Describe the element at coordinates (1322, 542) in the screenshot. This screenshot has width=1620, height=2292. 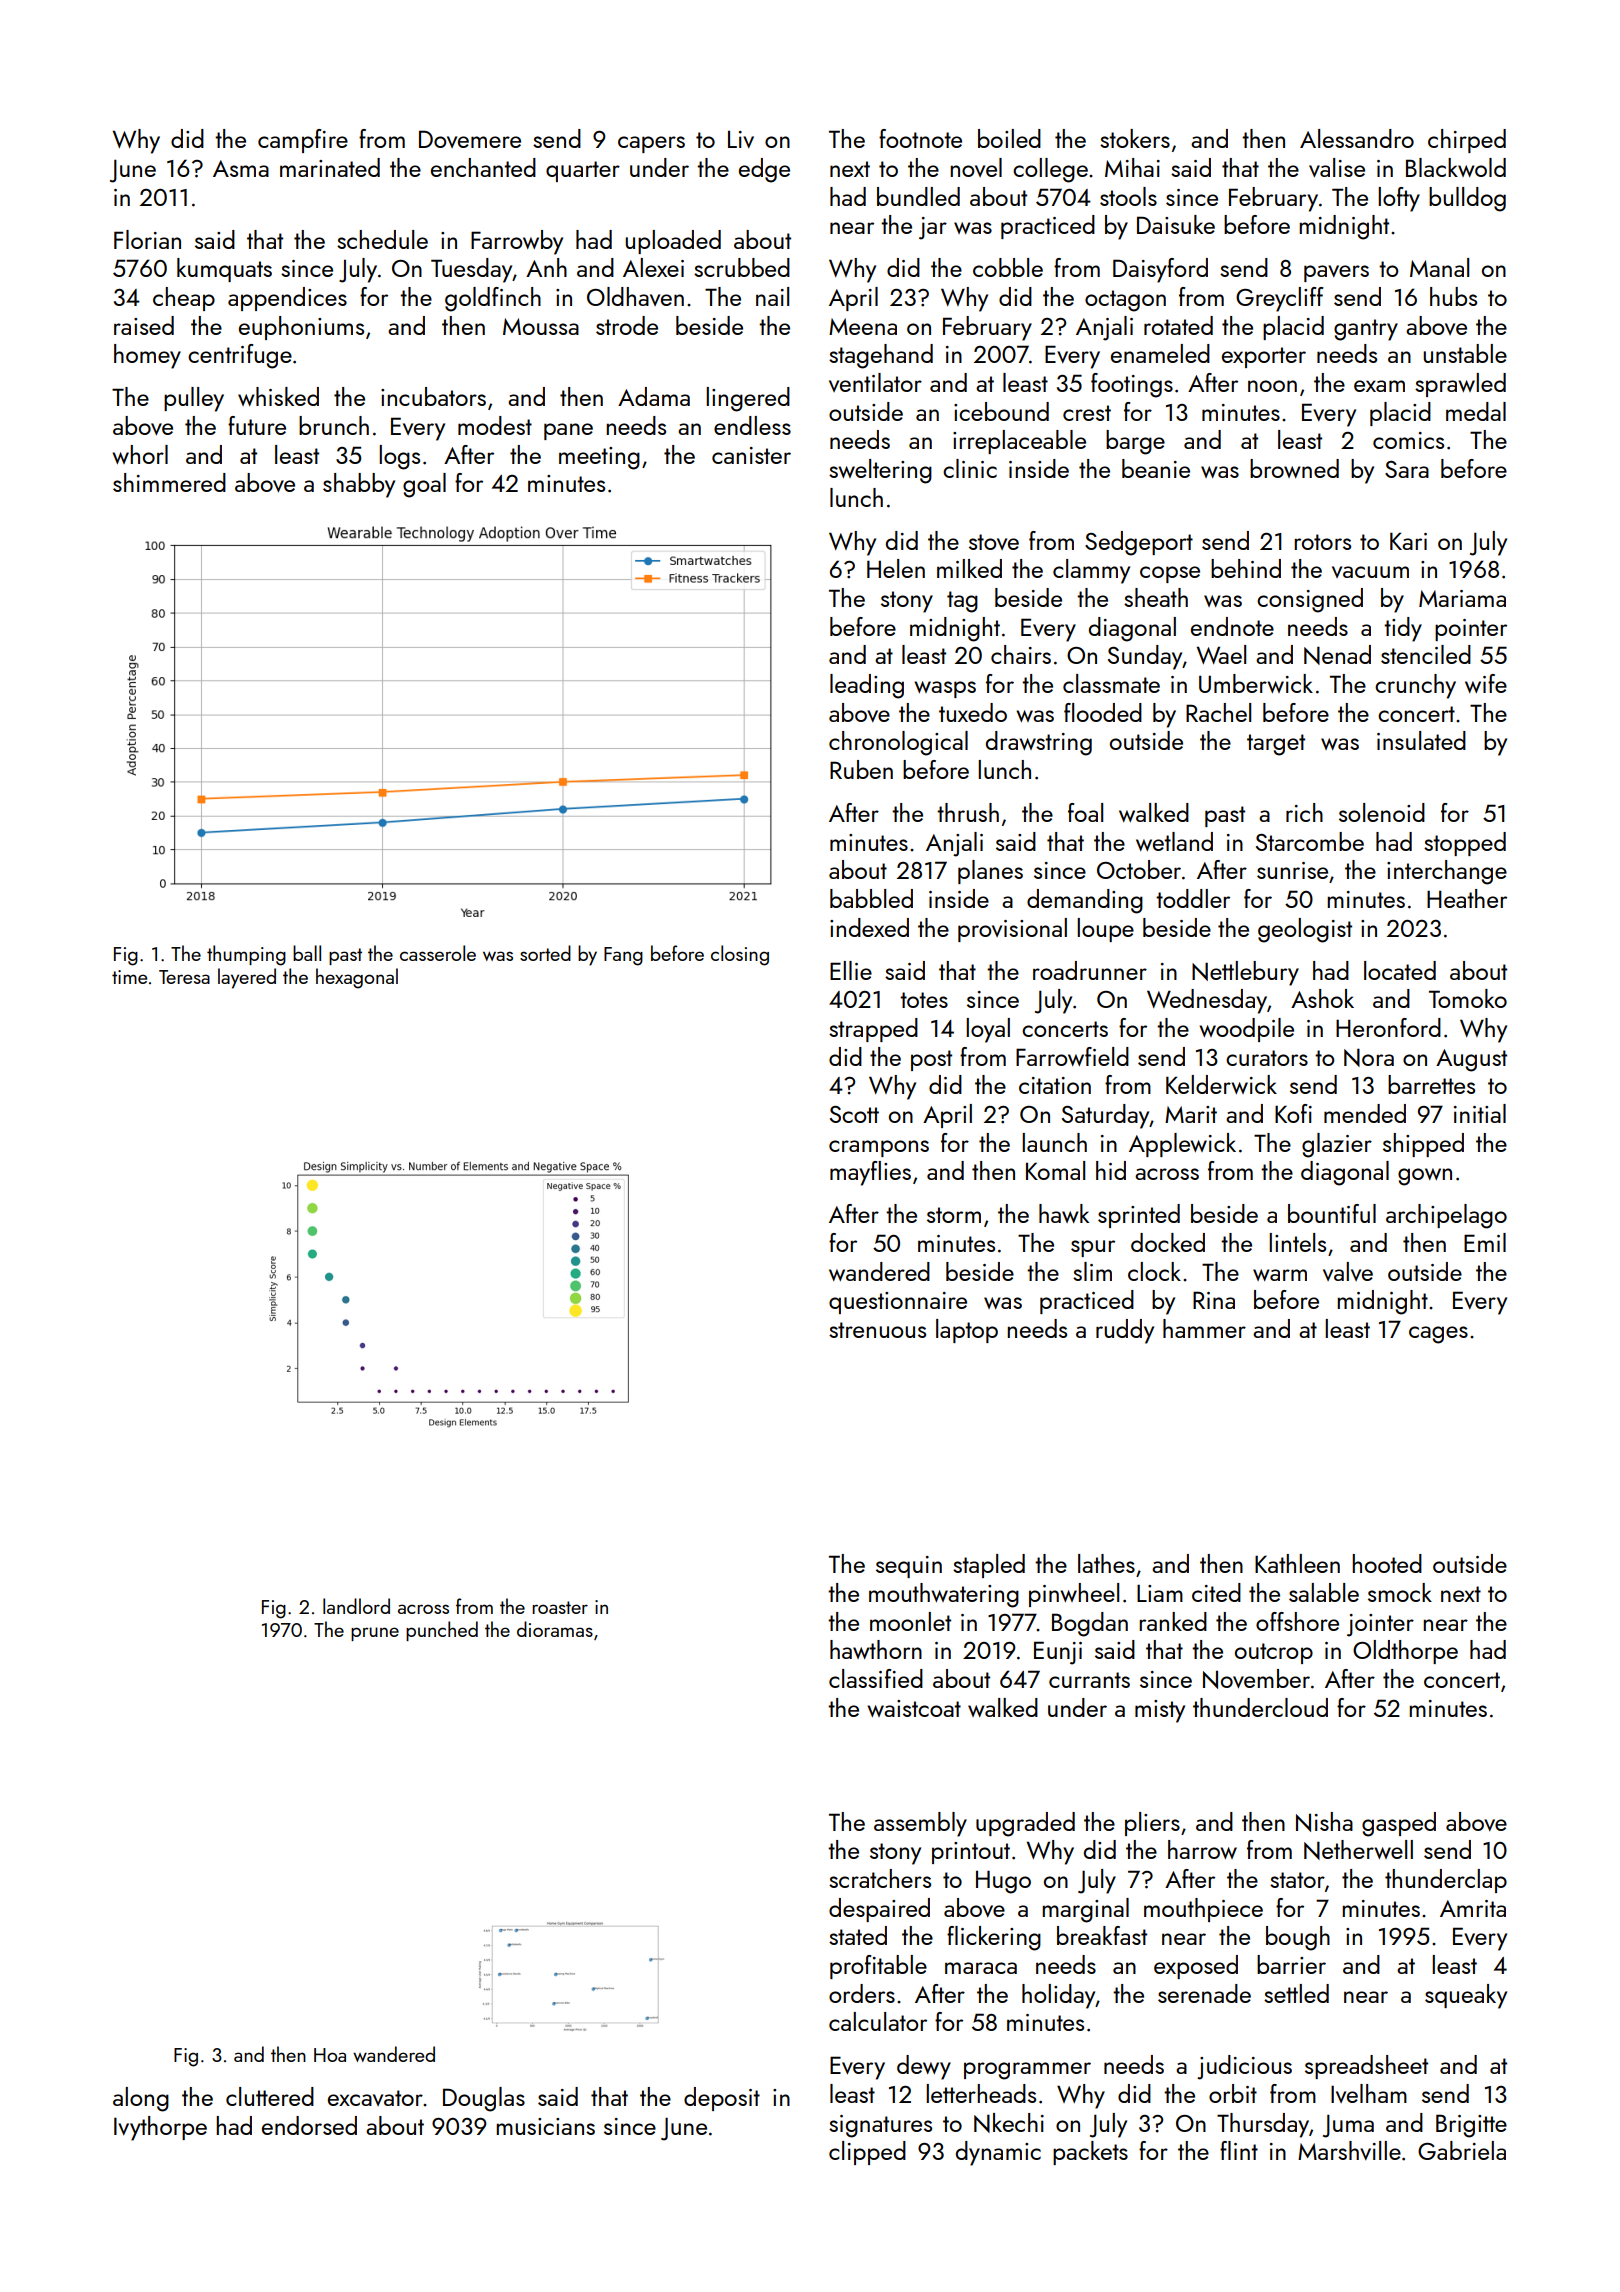
I see `rotors` at that location.
